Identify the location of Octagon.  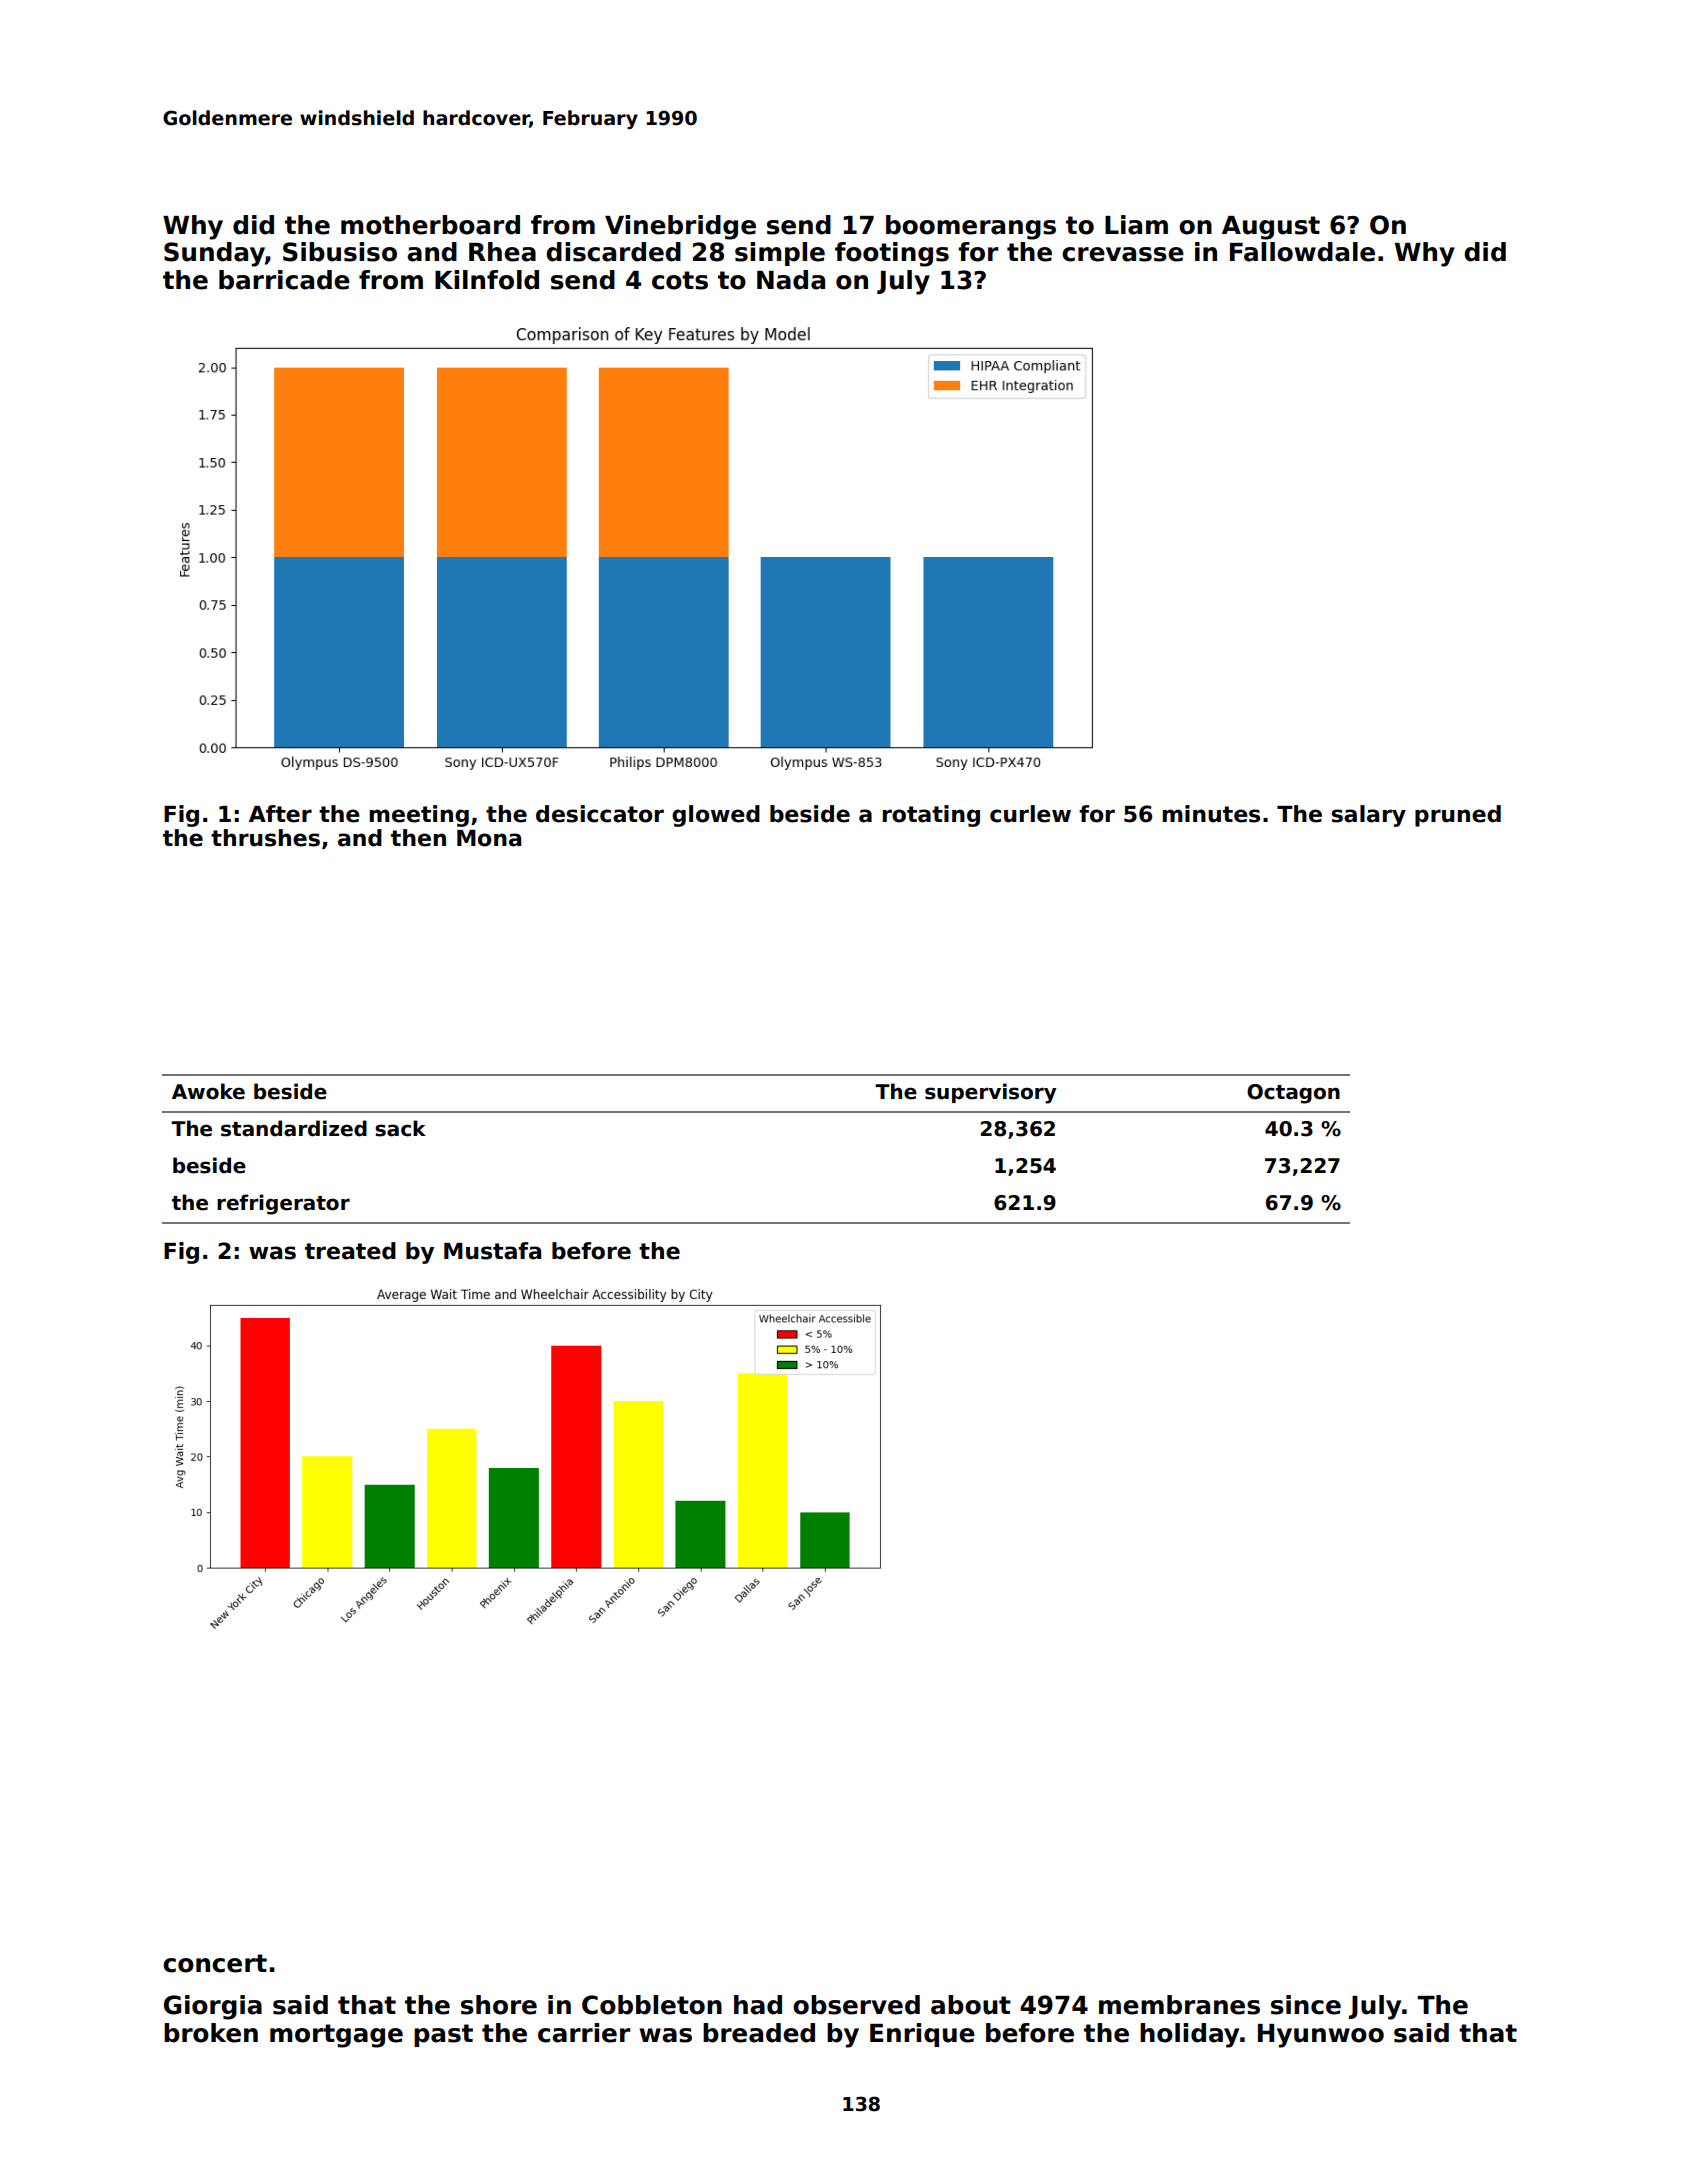
(1293, 1094).
